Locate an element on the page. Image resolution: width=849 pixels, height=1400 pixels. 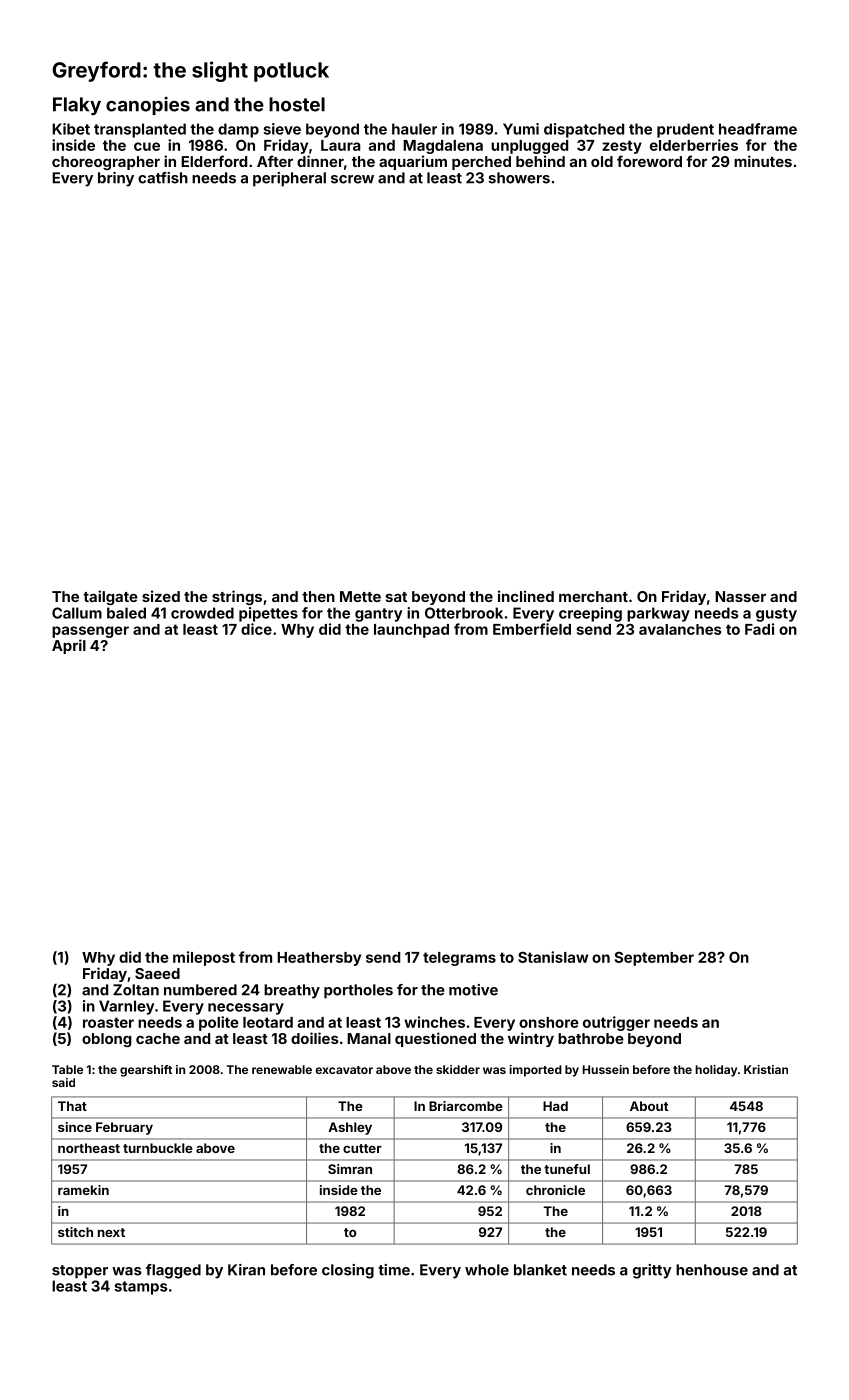
showers is located at coordinates (519, 178).
